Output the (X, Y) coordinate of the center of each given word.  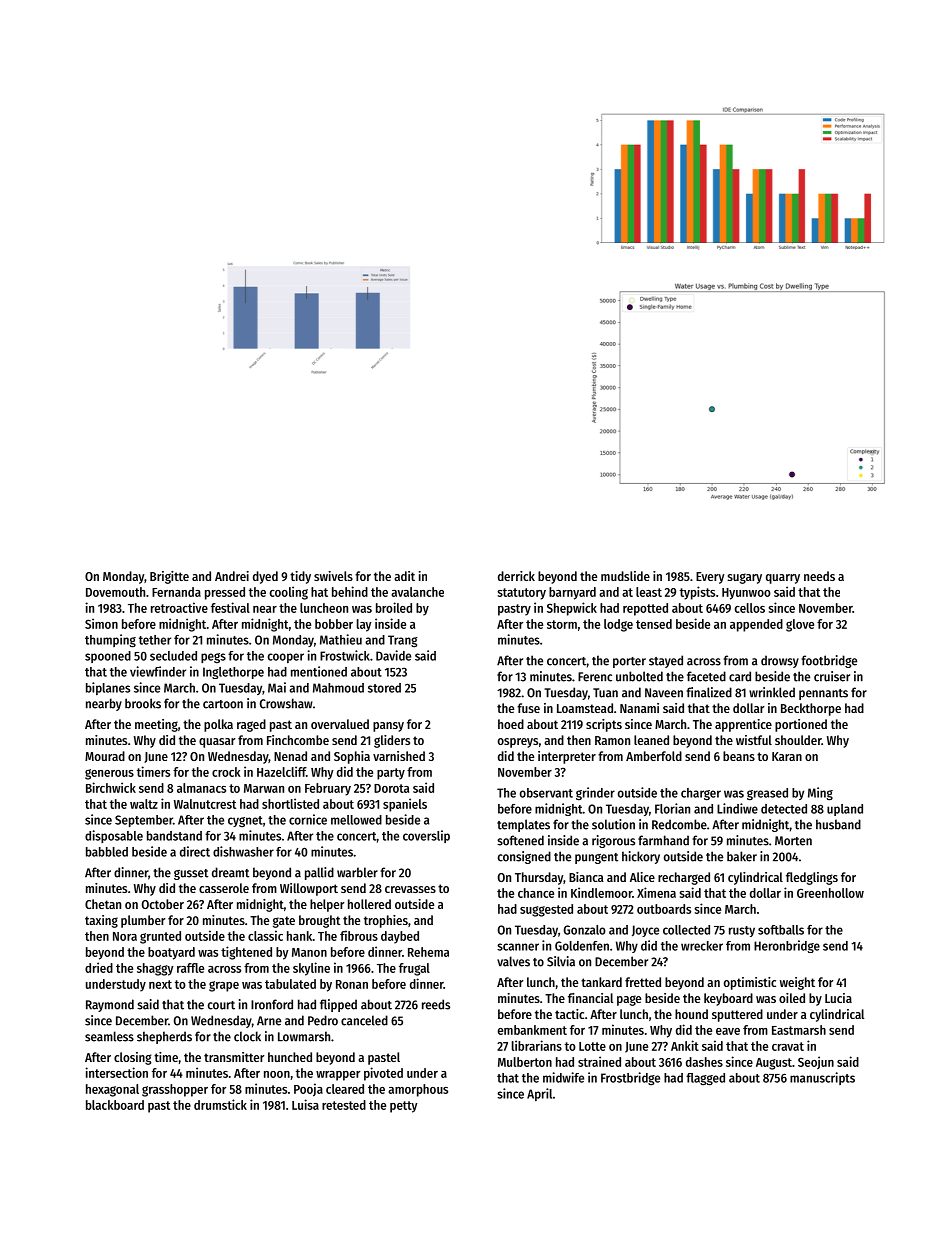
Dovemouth (115, 592)
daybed (400, 937)
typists (697, 593)
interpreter (567, 757)
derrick (516, 576)
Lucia (838, 998)
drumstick (220, 1104)
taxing (101, 921)
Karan (787, 756)
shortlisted (290, 803)
